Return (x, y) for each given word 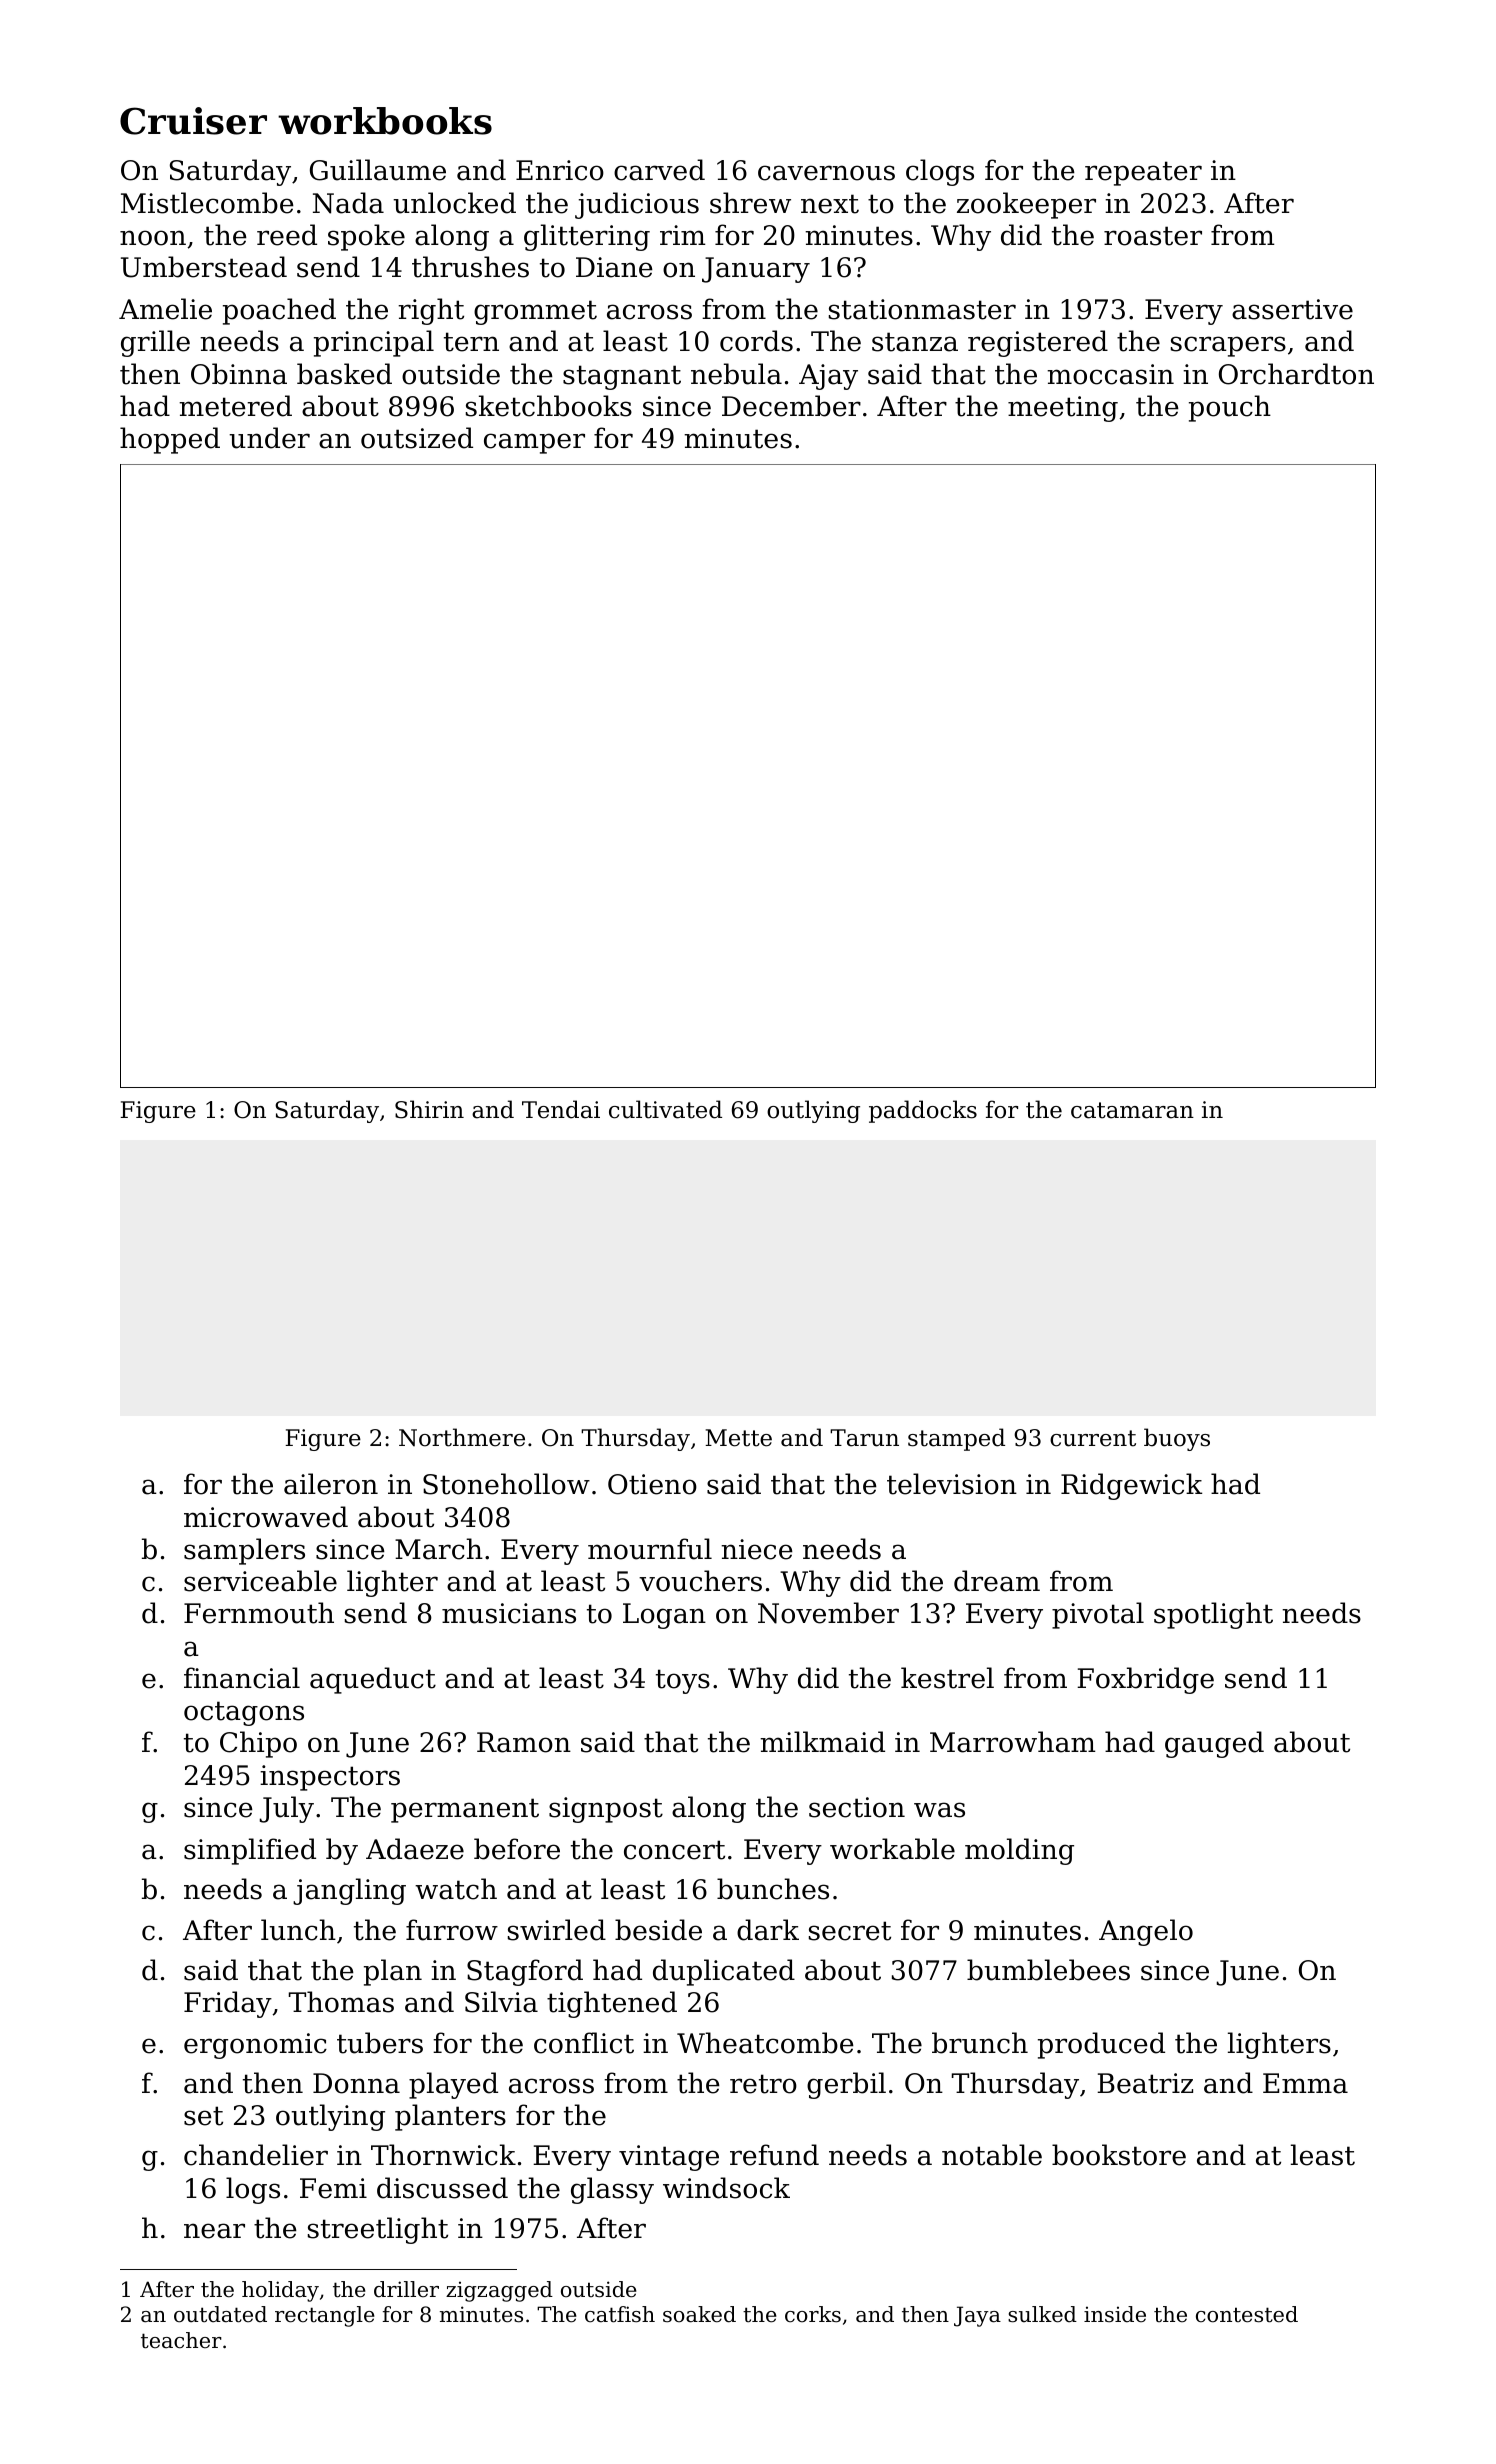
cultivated (665, 1109)
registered (1038, 343)
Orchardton (1296, 374)
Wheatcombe (765, 2043)
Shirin (429, 1109)
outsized (417, 438)
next (830, 204)
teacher (181, 2340)
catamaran (1132, 1110)
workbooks (385, 121)
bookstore (1119, 2155)
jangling (349, 1891)
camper (534, 443)
